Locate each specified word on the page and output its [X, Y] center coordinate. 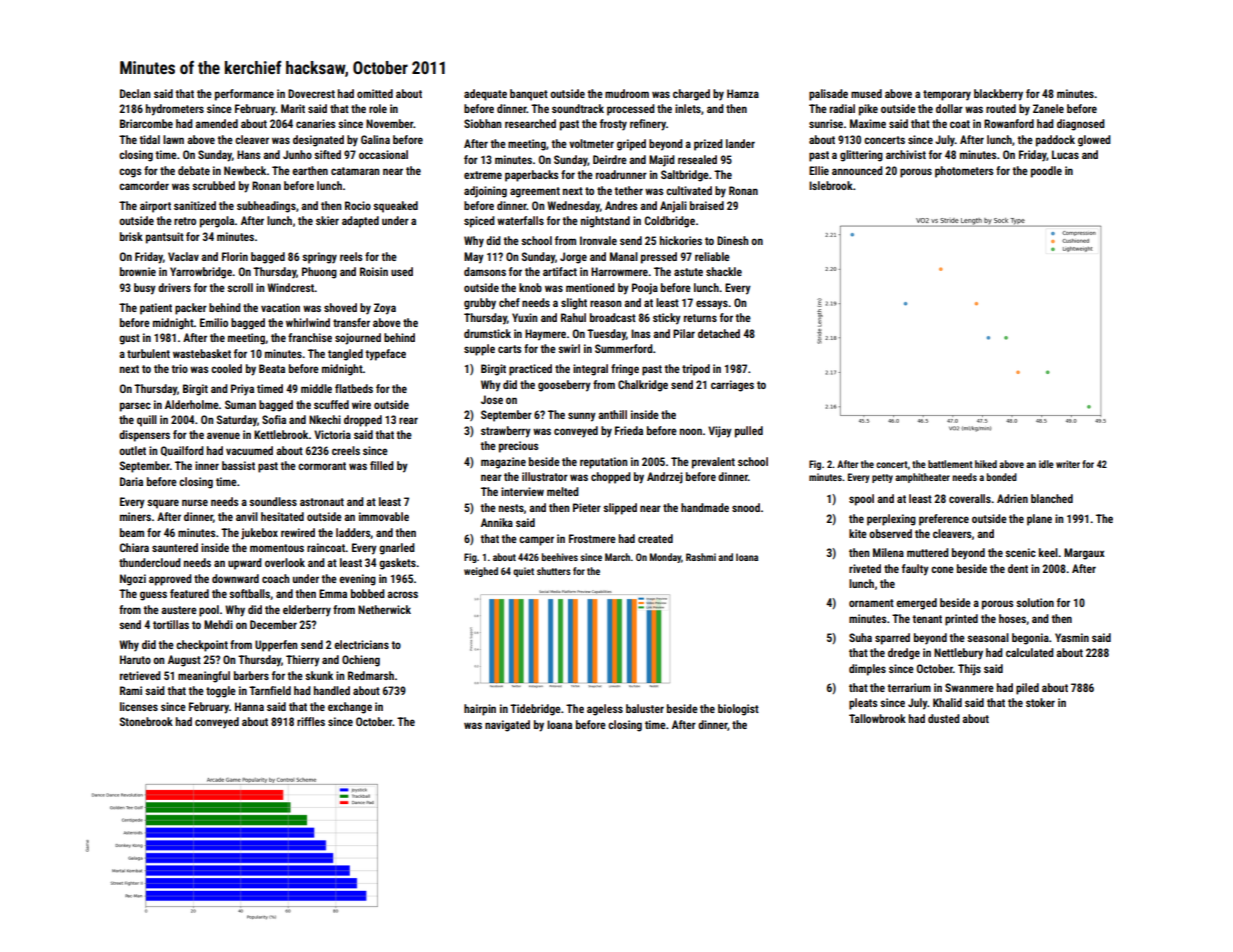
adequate [485, 95]
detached [719, 333]
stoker [1040, 702]
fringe [625, 370]
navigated [507, 726]
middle [316, 388]
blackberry [998, 95]
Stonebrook [146, 721]
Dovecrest [311, 93]
